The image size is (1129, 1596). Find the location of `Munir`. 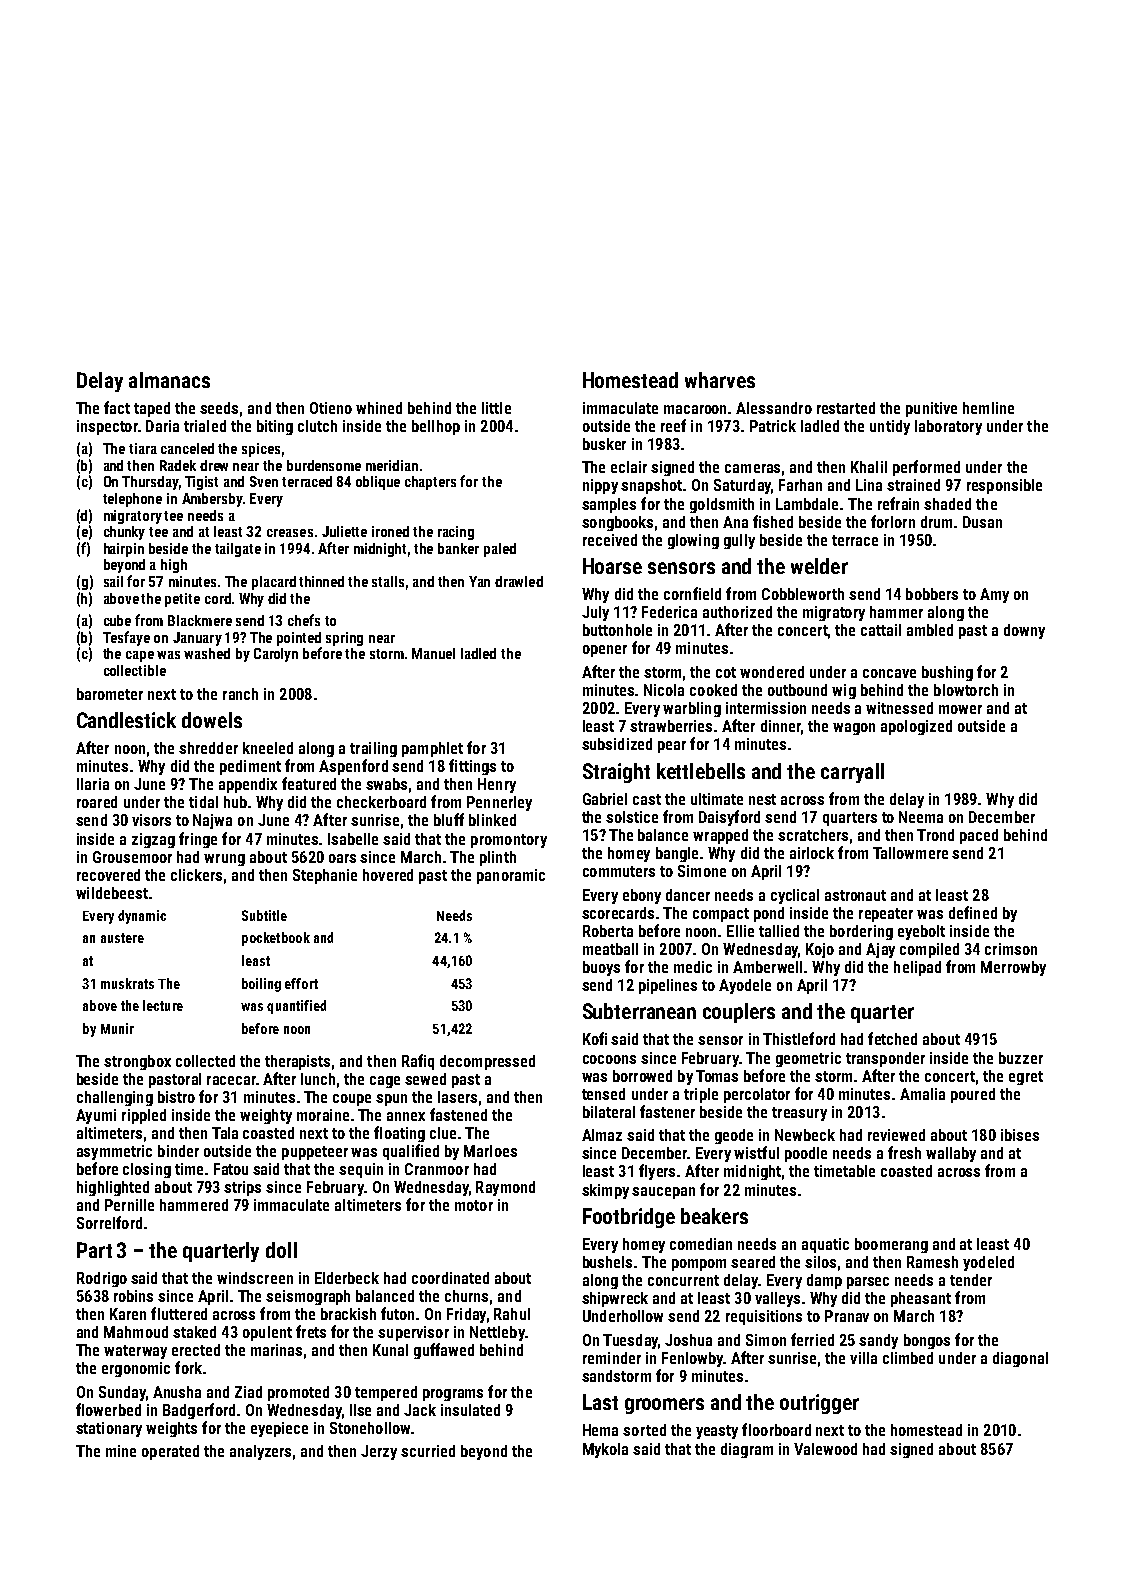

Munir is located at coordinates (117, 1028).
